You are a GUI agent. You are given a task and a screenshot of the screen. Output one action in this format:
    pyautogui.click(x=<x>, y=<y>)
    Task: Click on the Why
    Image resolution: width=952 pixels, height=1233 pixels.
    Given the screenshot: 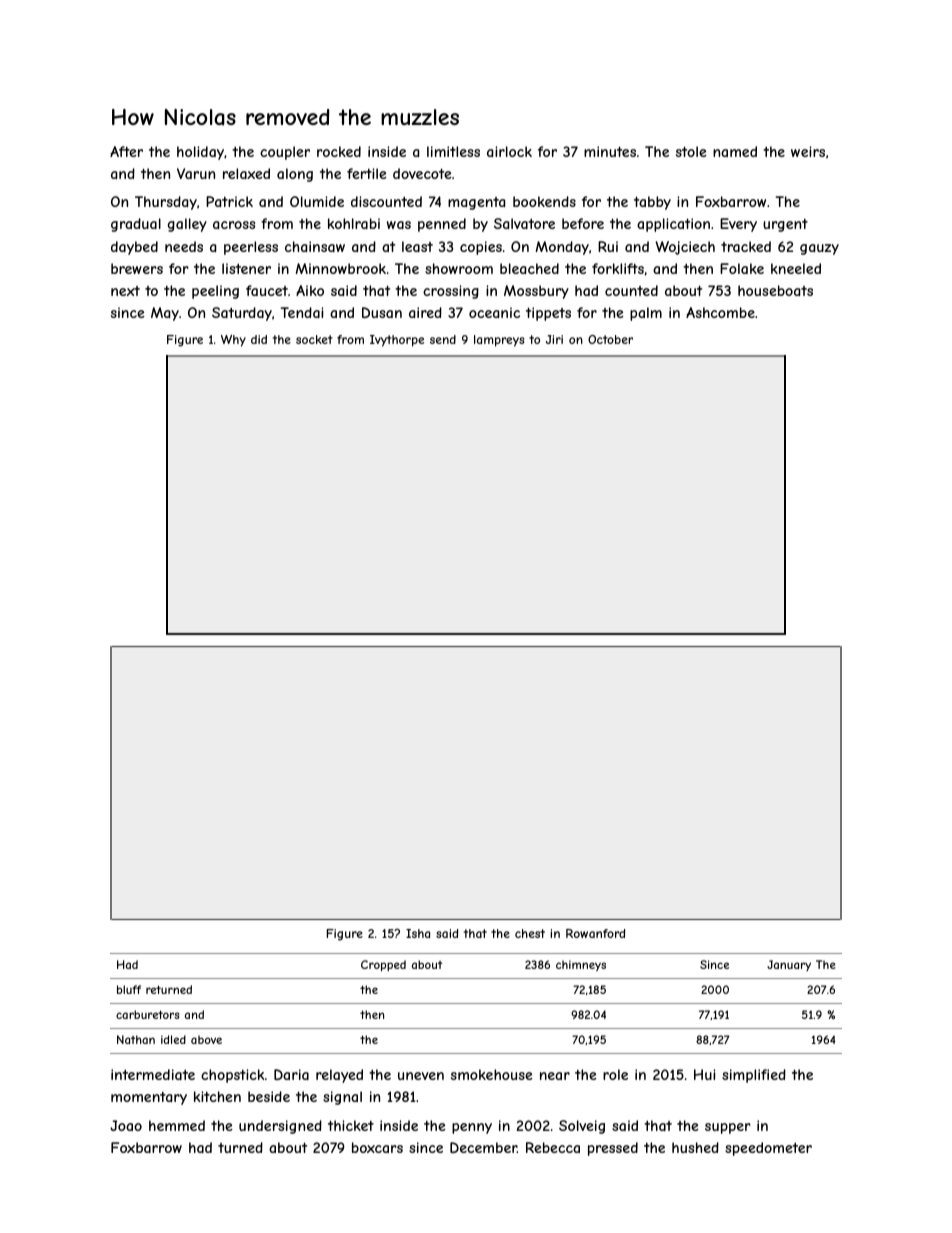 What is the action you would take?
    pyautogui.click(x=233, y=341)
